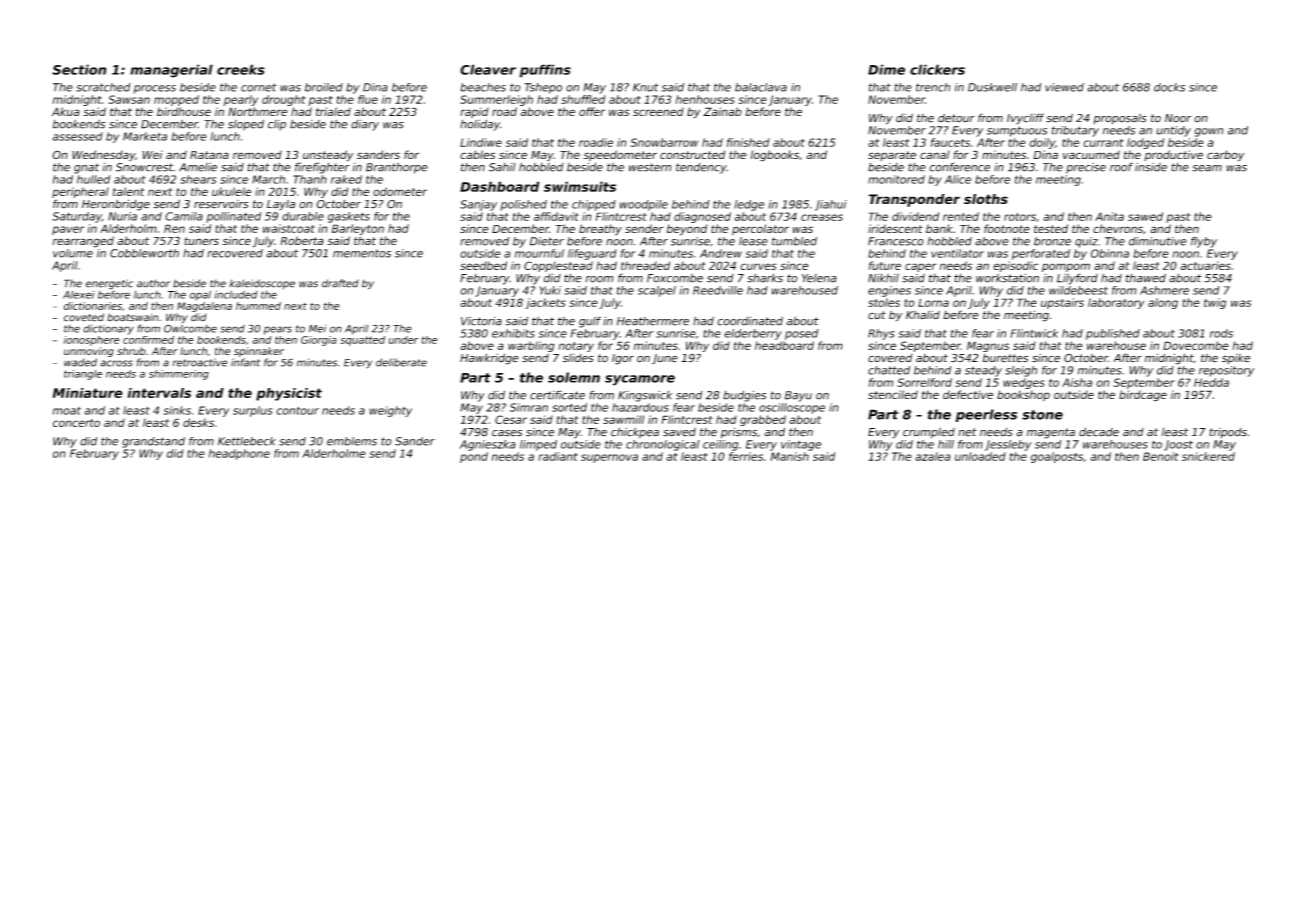  I want to click on creeks, so click(241, 69).
